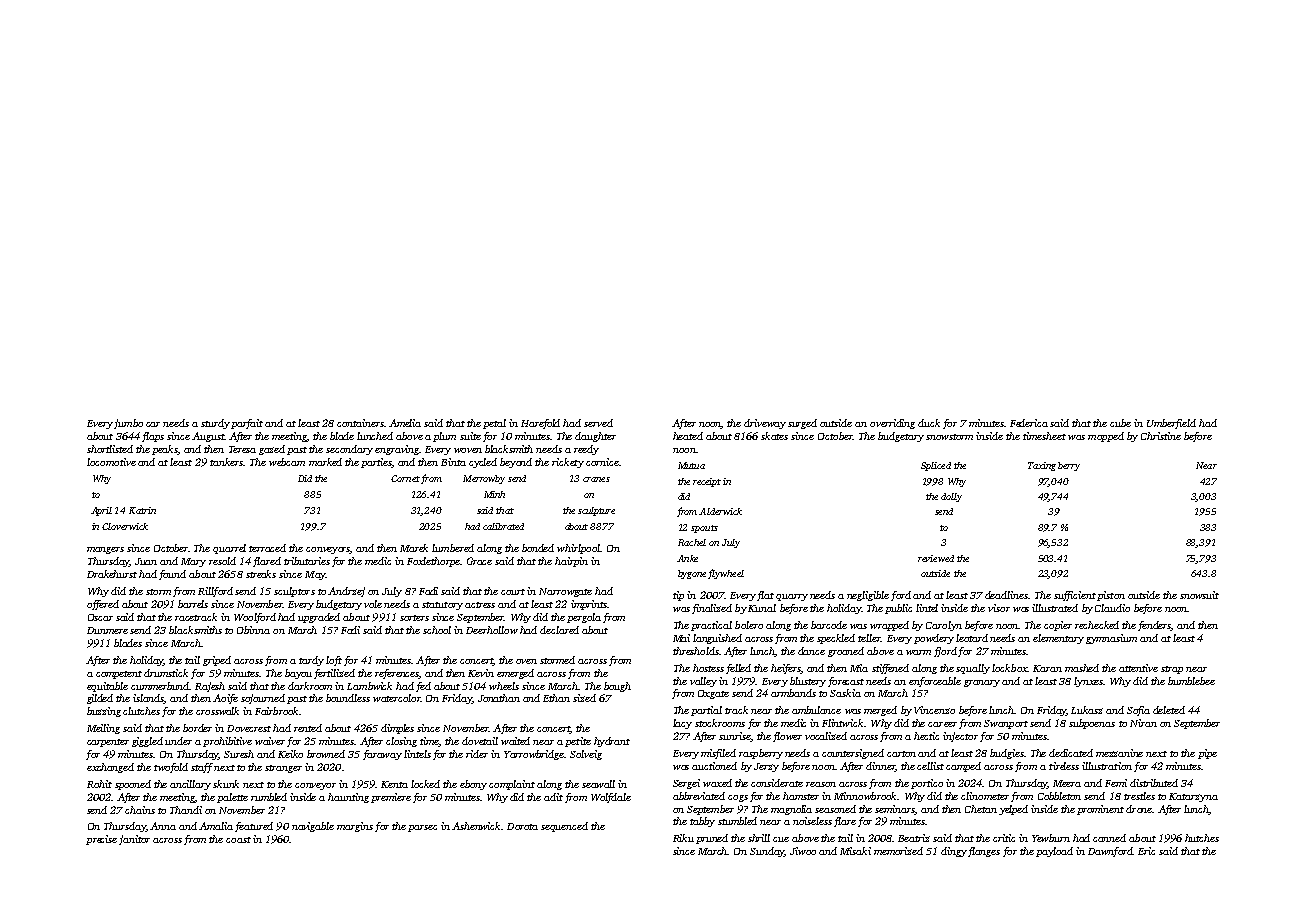 The height and width of the page is (924, 1308). I want to click on jumbo, so click(128, 424).
